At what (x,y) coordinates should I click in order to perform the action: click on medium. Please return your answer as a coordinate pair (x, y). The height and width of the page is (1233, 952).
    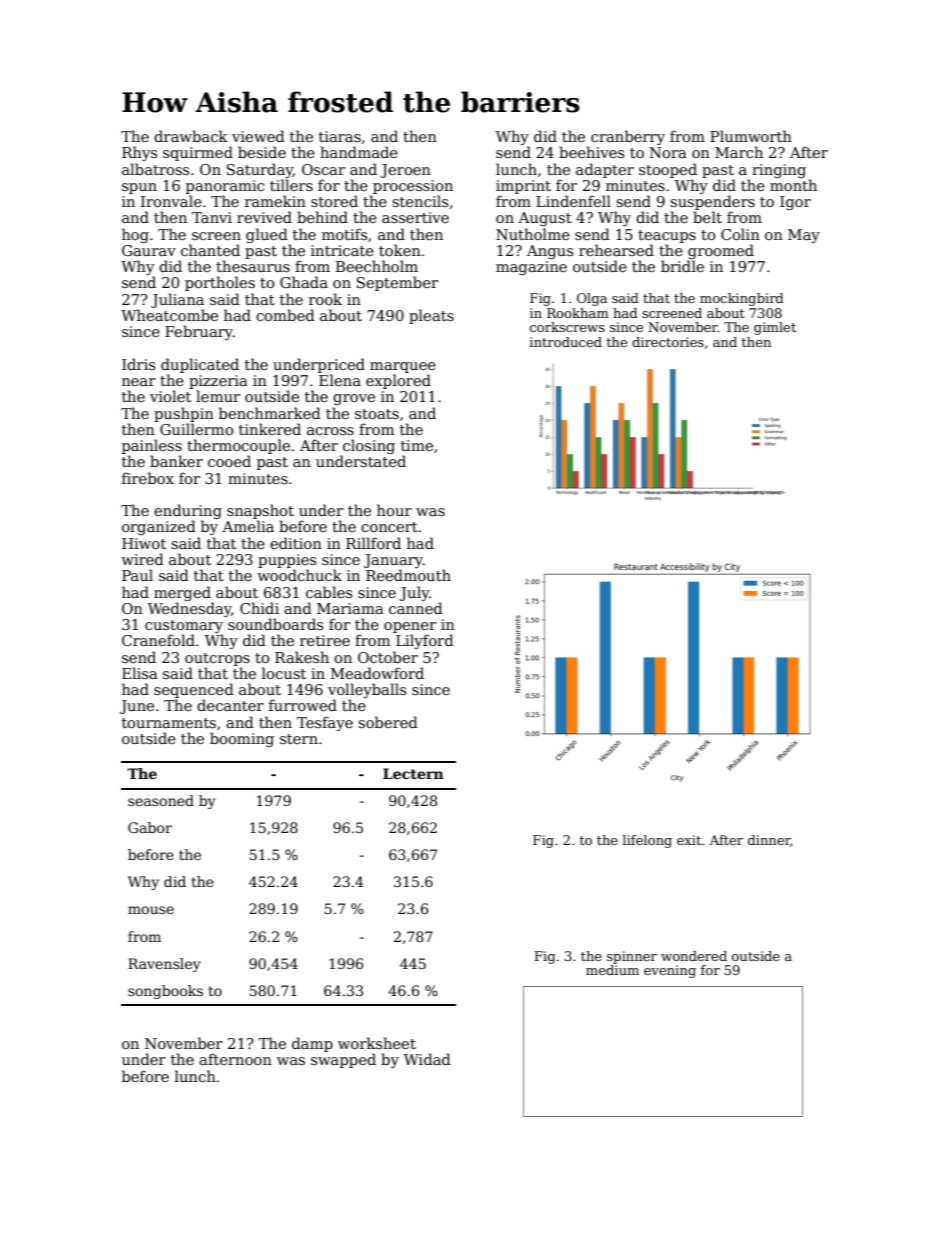
    Looking at the image, I should click on (612, 970).
